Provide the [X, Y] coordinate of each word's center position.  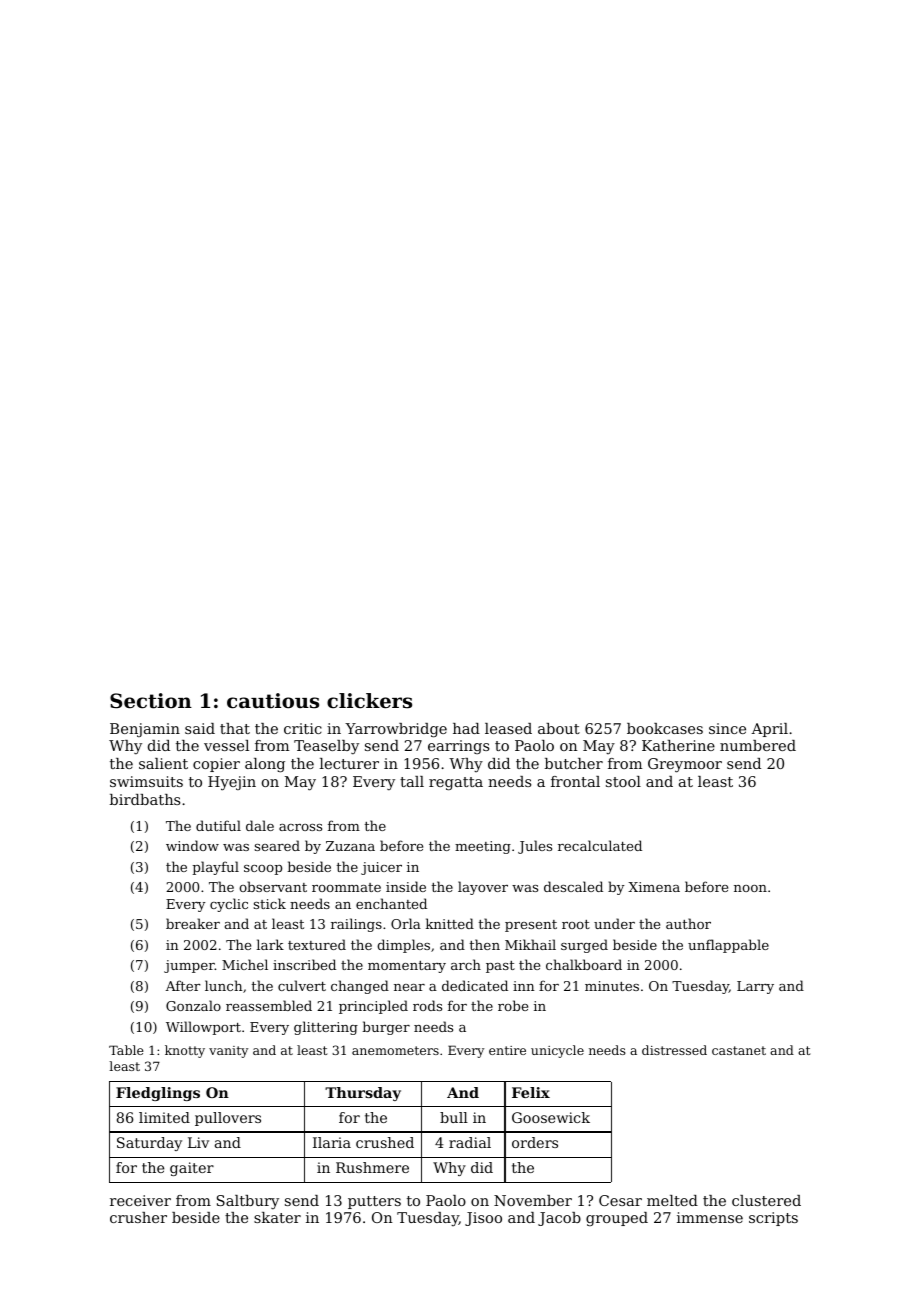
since [727, 728]
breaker [193, 923]
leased [508, 728]
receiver [140, 1200]
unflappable [728, 946]
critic [303, 728]
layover [483, 888]
